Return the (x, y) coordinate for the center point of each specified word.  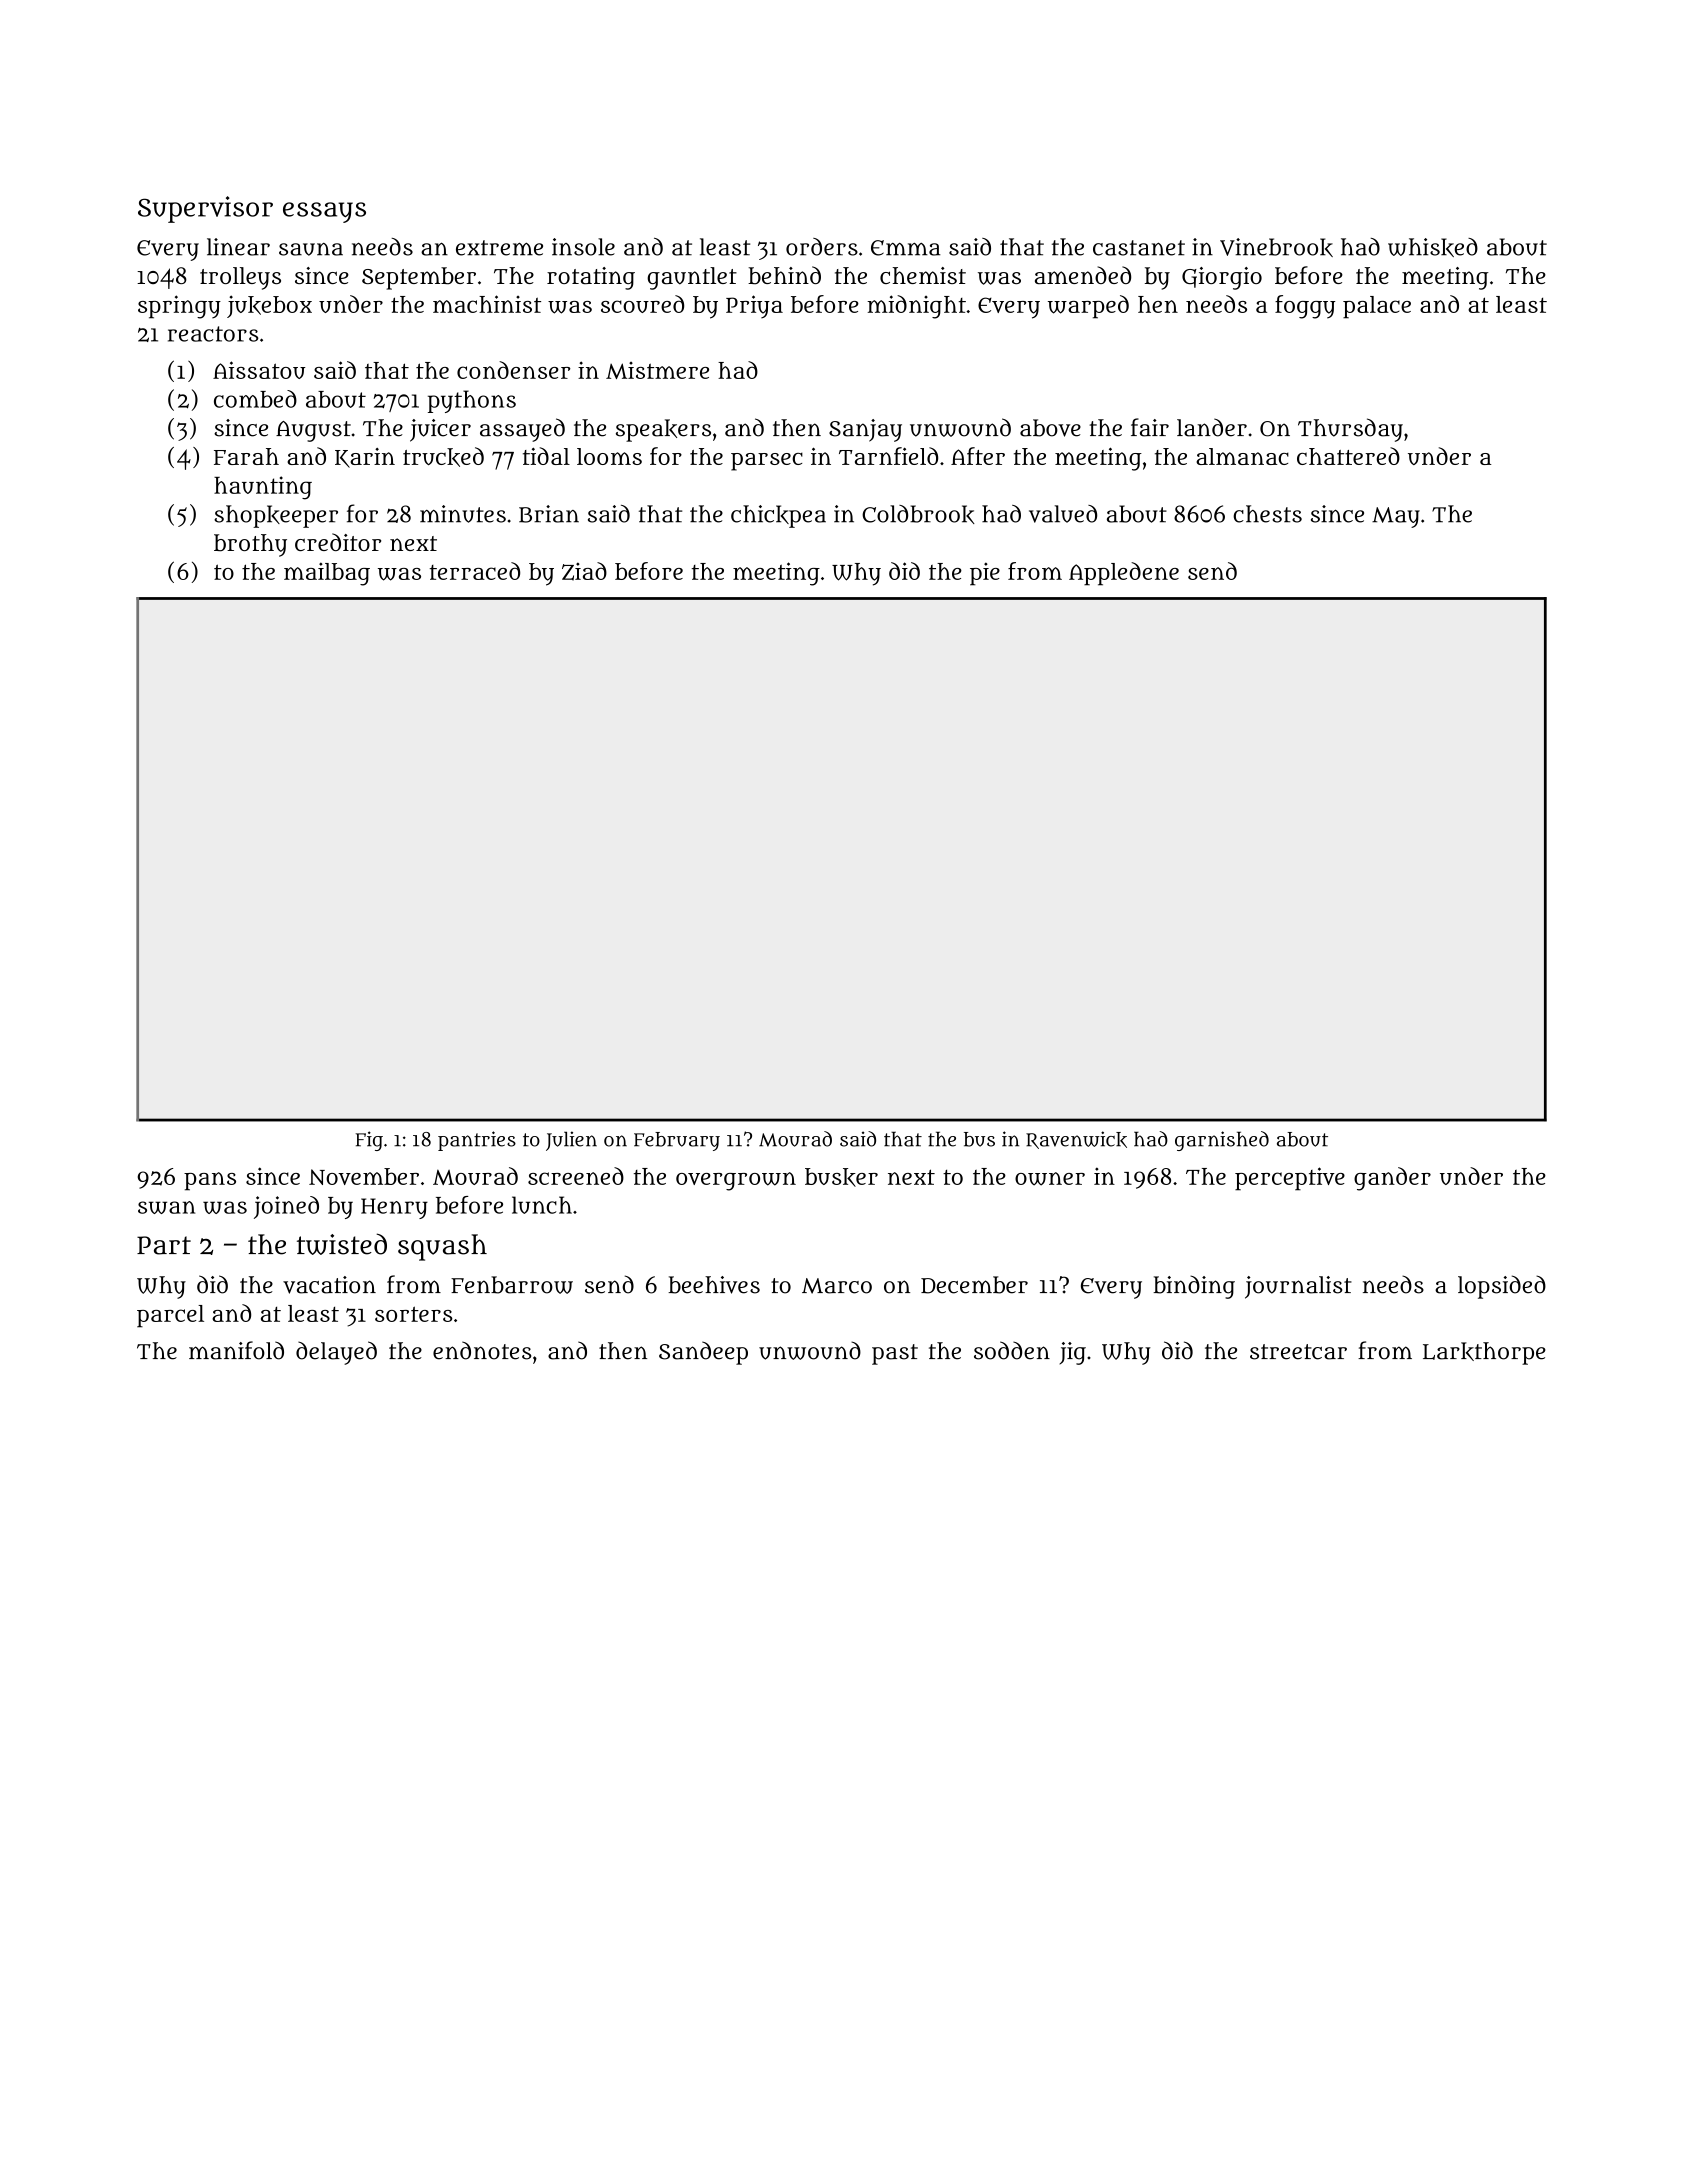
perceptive (1290, 1179)
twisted (342, 1244)
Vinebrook (1276, 247)
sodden (1012, 1350)
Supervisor (205, 209)
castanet (1139, 248)
